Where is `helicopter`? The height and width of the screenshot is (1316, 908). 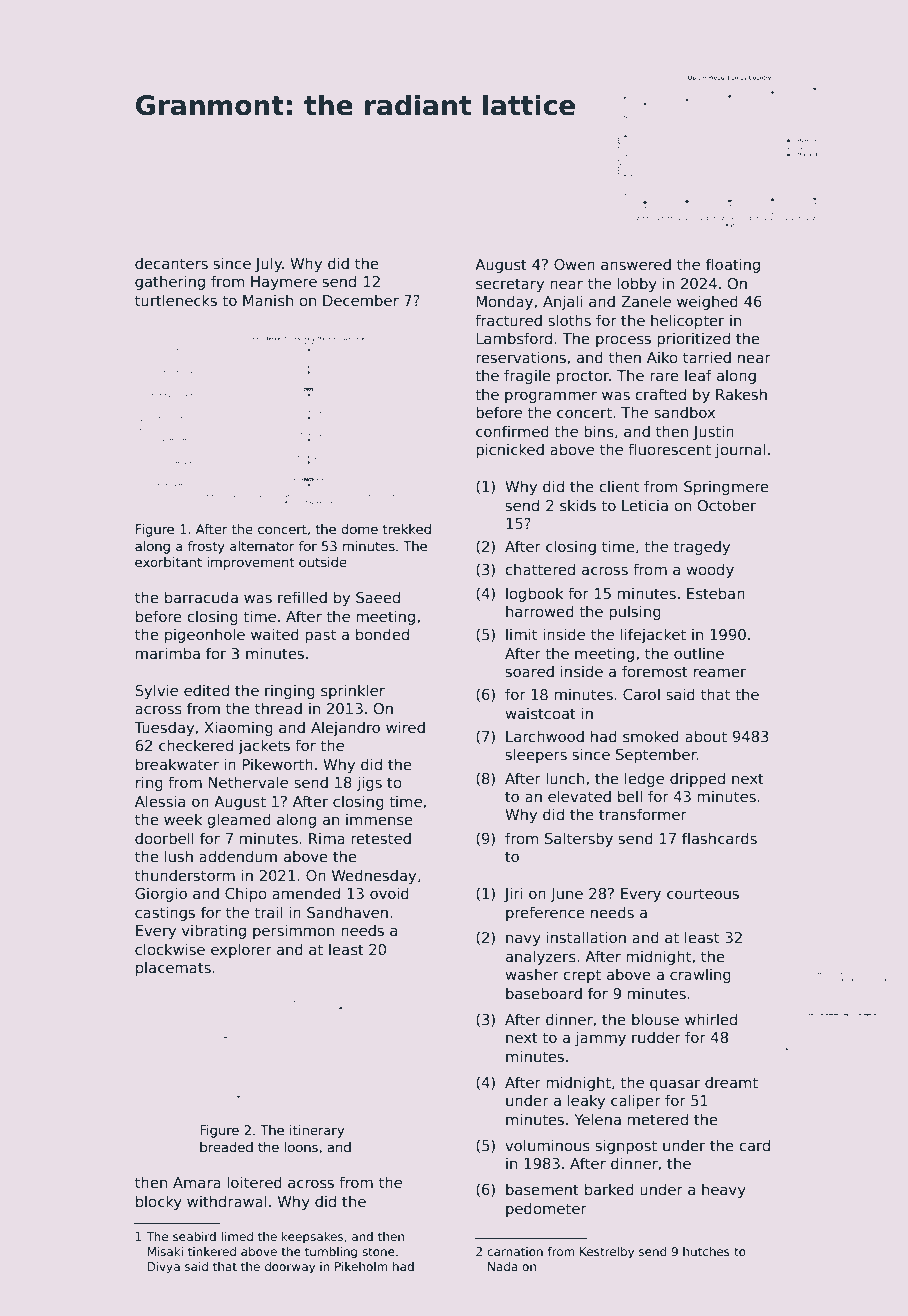
helicopter is located at coordinates (687, 321).
